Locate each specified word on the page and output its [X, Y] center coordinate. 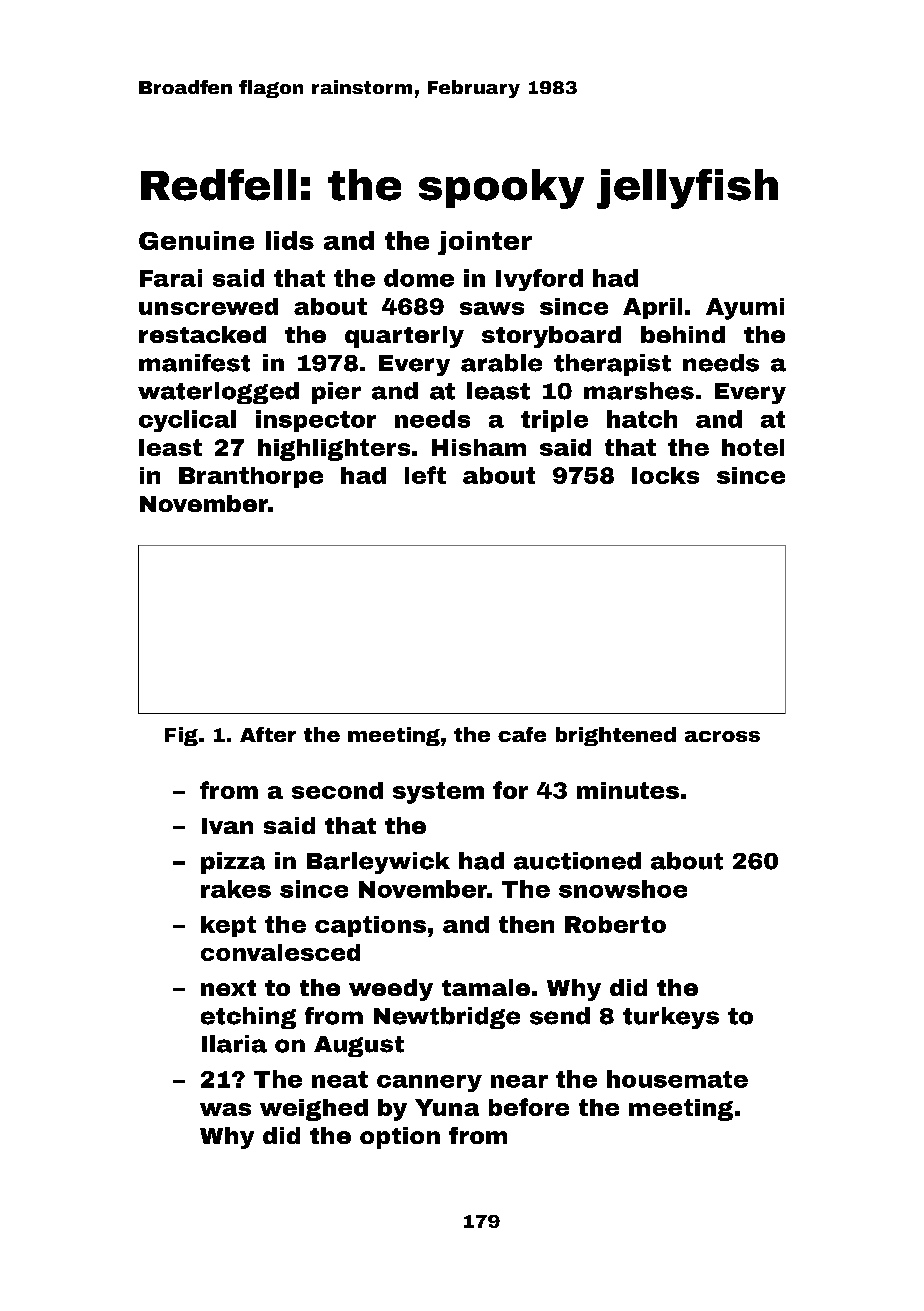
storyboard [551, 337]
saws [492, 308]
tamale [486, 987]
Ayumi [745, 309]
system [438, 793]
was [225, 1109]
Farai [171, 278]
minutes [628, 790]
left [425, 475]
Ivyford [539, 280]
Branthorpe [251, 477]
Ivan [227, 826]
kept [228, 926]
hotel [753, 447]
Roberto [615, 924]
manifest [194, 363]
